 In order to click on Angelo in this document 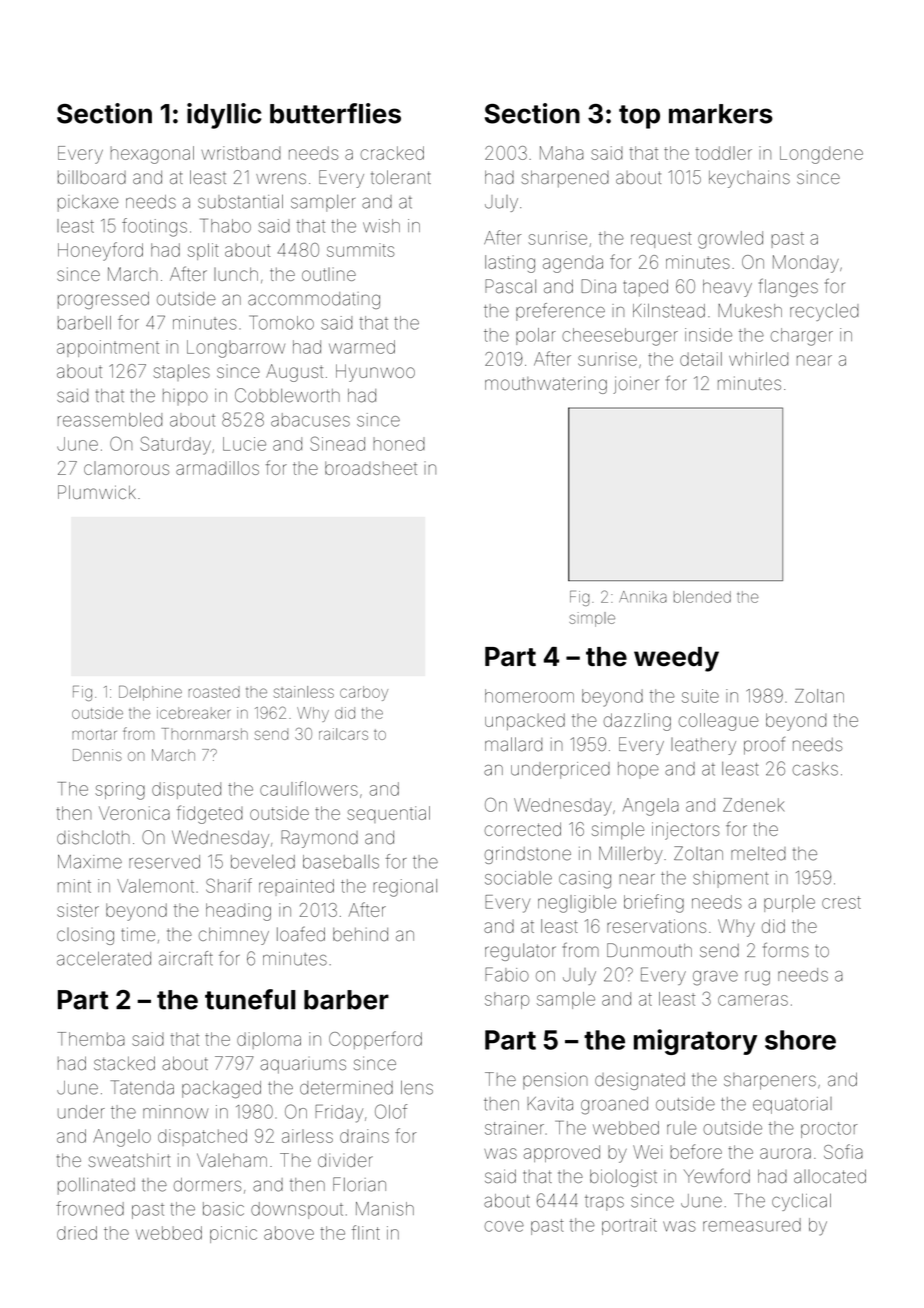, I will do `click(122, 1138)`.
